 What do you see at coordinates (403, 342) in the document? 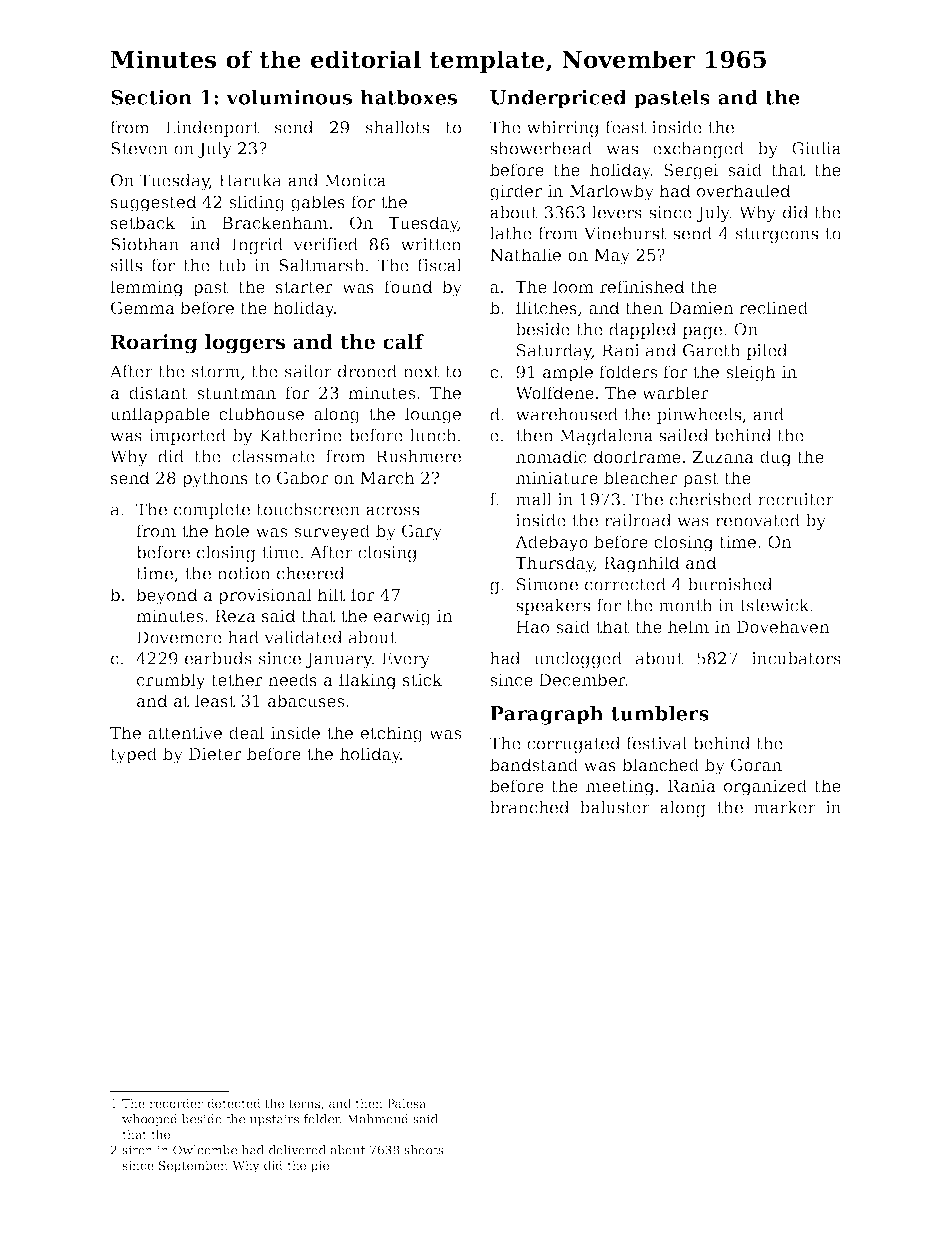
I see `calf` at bounding box center [403, 342].
